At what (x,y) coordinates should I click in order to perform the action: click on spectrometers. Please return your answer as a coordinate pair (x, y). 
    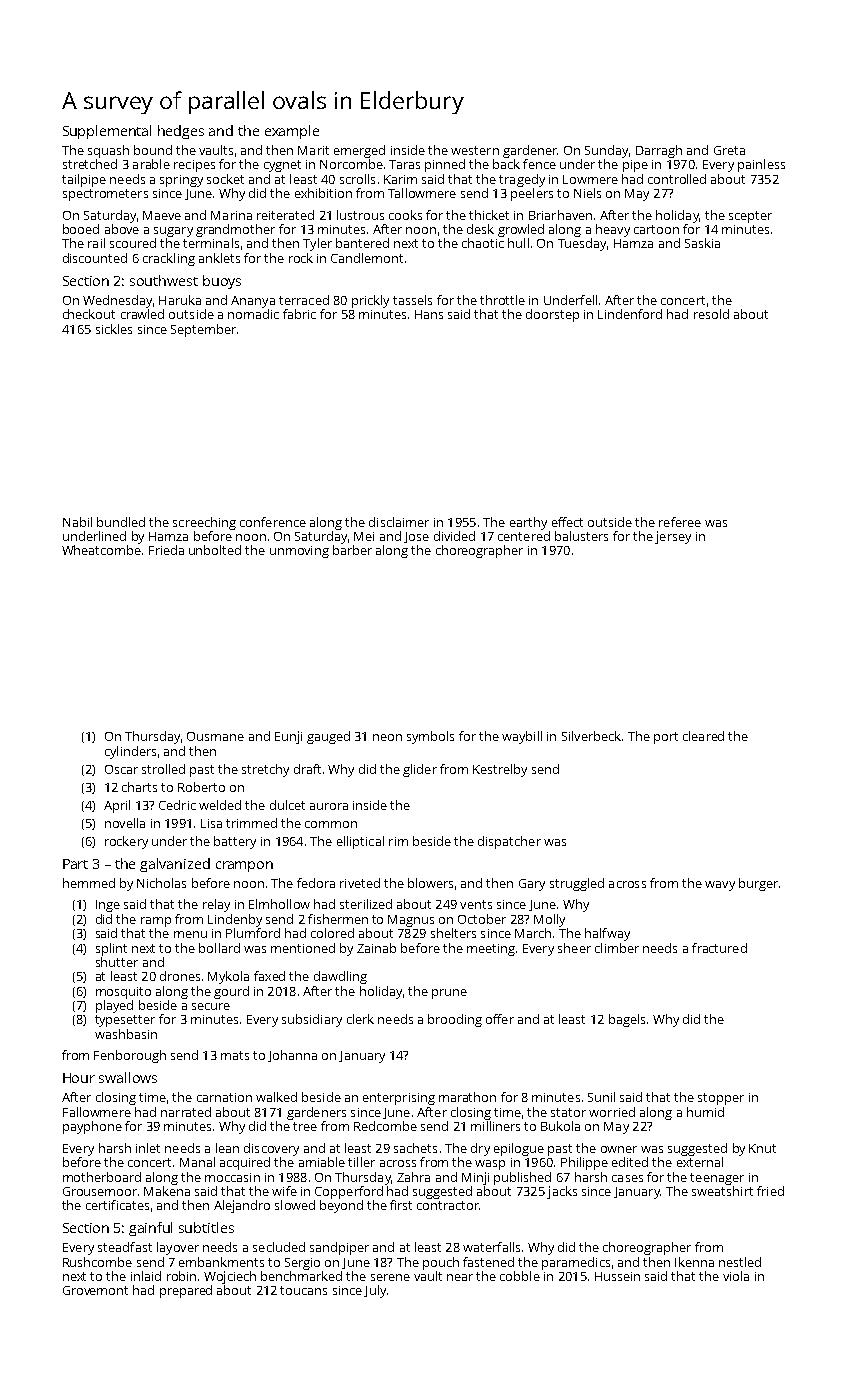
    Looking at the image, I should click on (105, 195).
